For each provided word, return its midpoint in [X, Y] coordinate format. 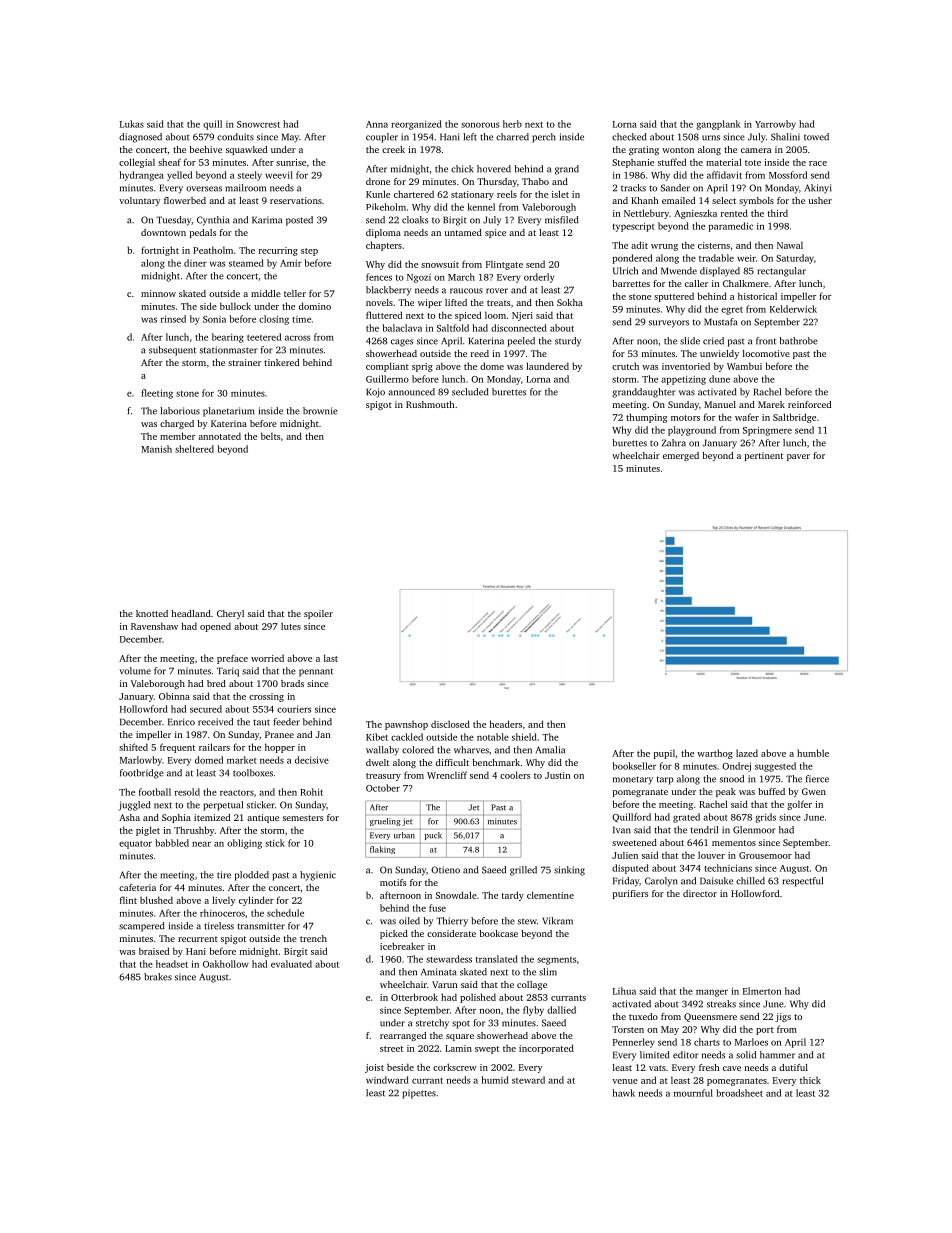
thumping [646, 418]
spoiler [318, 614]
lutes [291, 626]
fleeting [157, 394]
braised [154, 951]
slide [690, 341]
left [470, 137]
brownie [320, 411]
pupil [664, 754]
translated [497, 959]
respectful [802, 882]
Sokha [570, 302]
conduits [235, 137]
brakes [158, 977]
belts [270, 436]
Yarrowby [775, 125]
